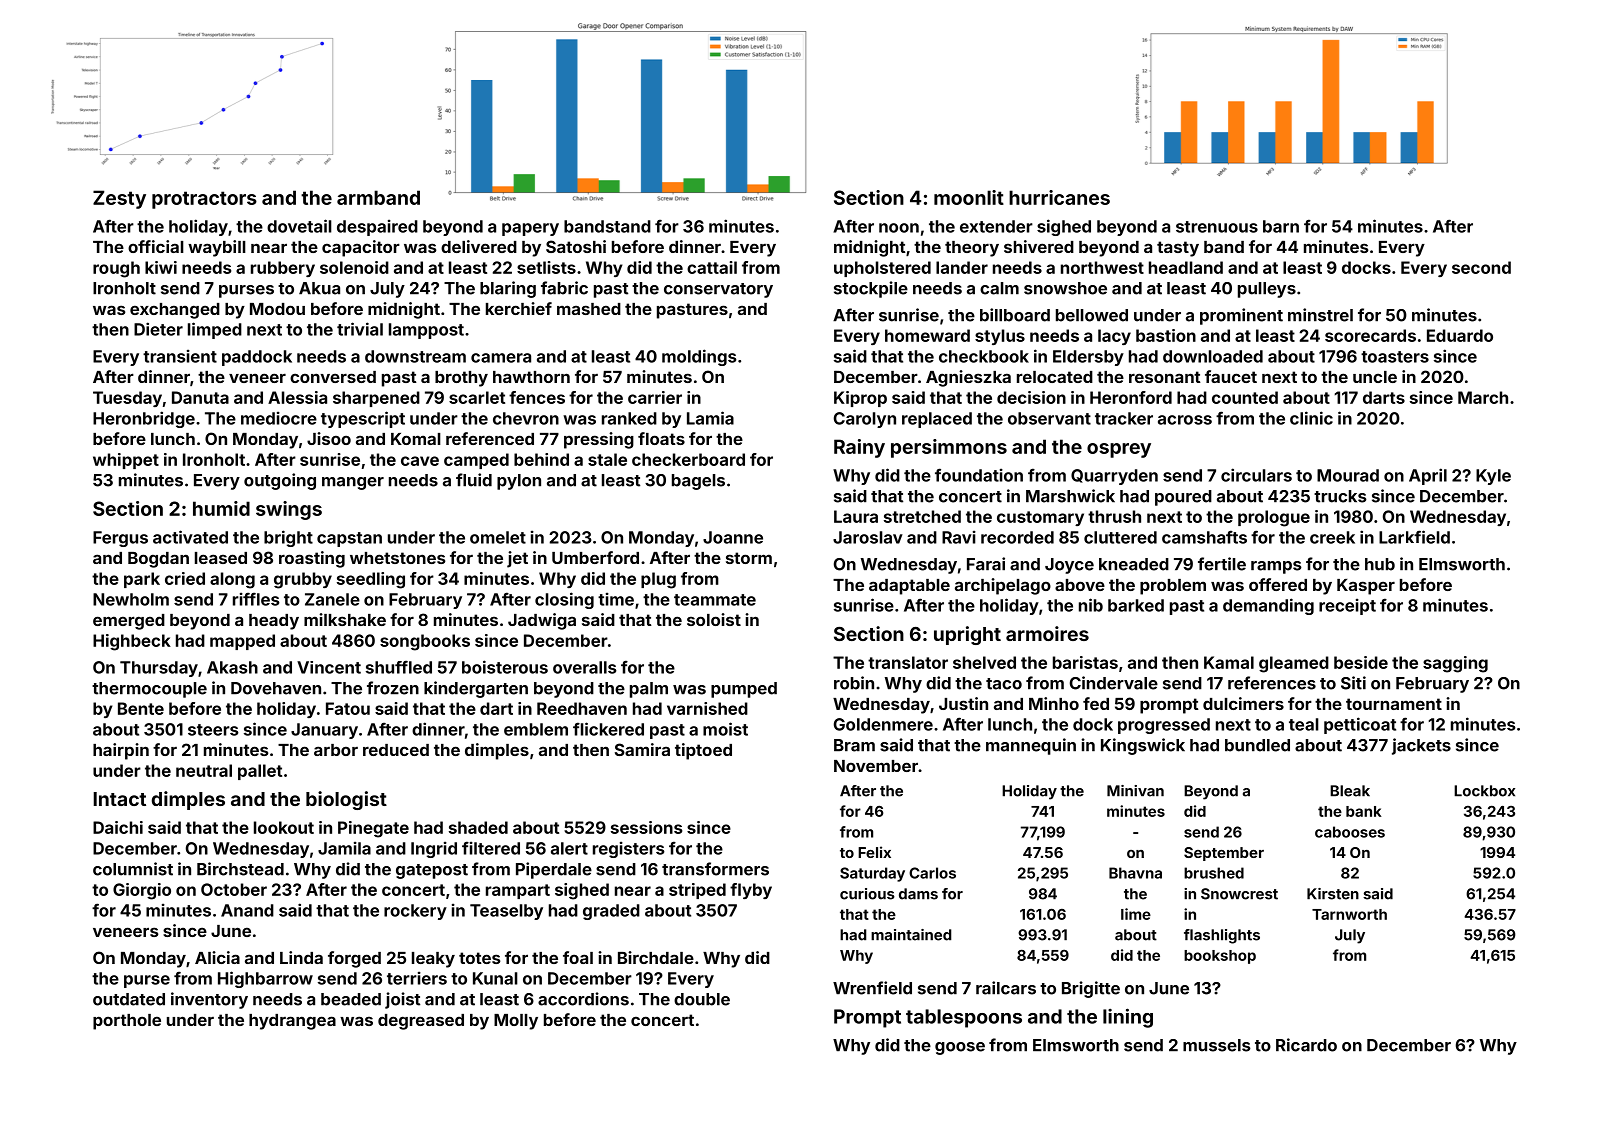  What do you see at coordinates (1366, 587) in the screenshot?
I see `Kasper` at bounding box center [1366, 587].
